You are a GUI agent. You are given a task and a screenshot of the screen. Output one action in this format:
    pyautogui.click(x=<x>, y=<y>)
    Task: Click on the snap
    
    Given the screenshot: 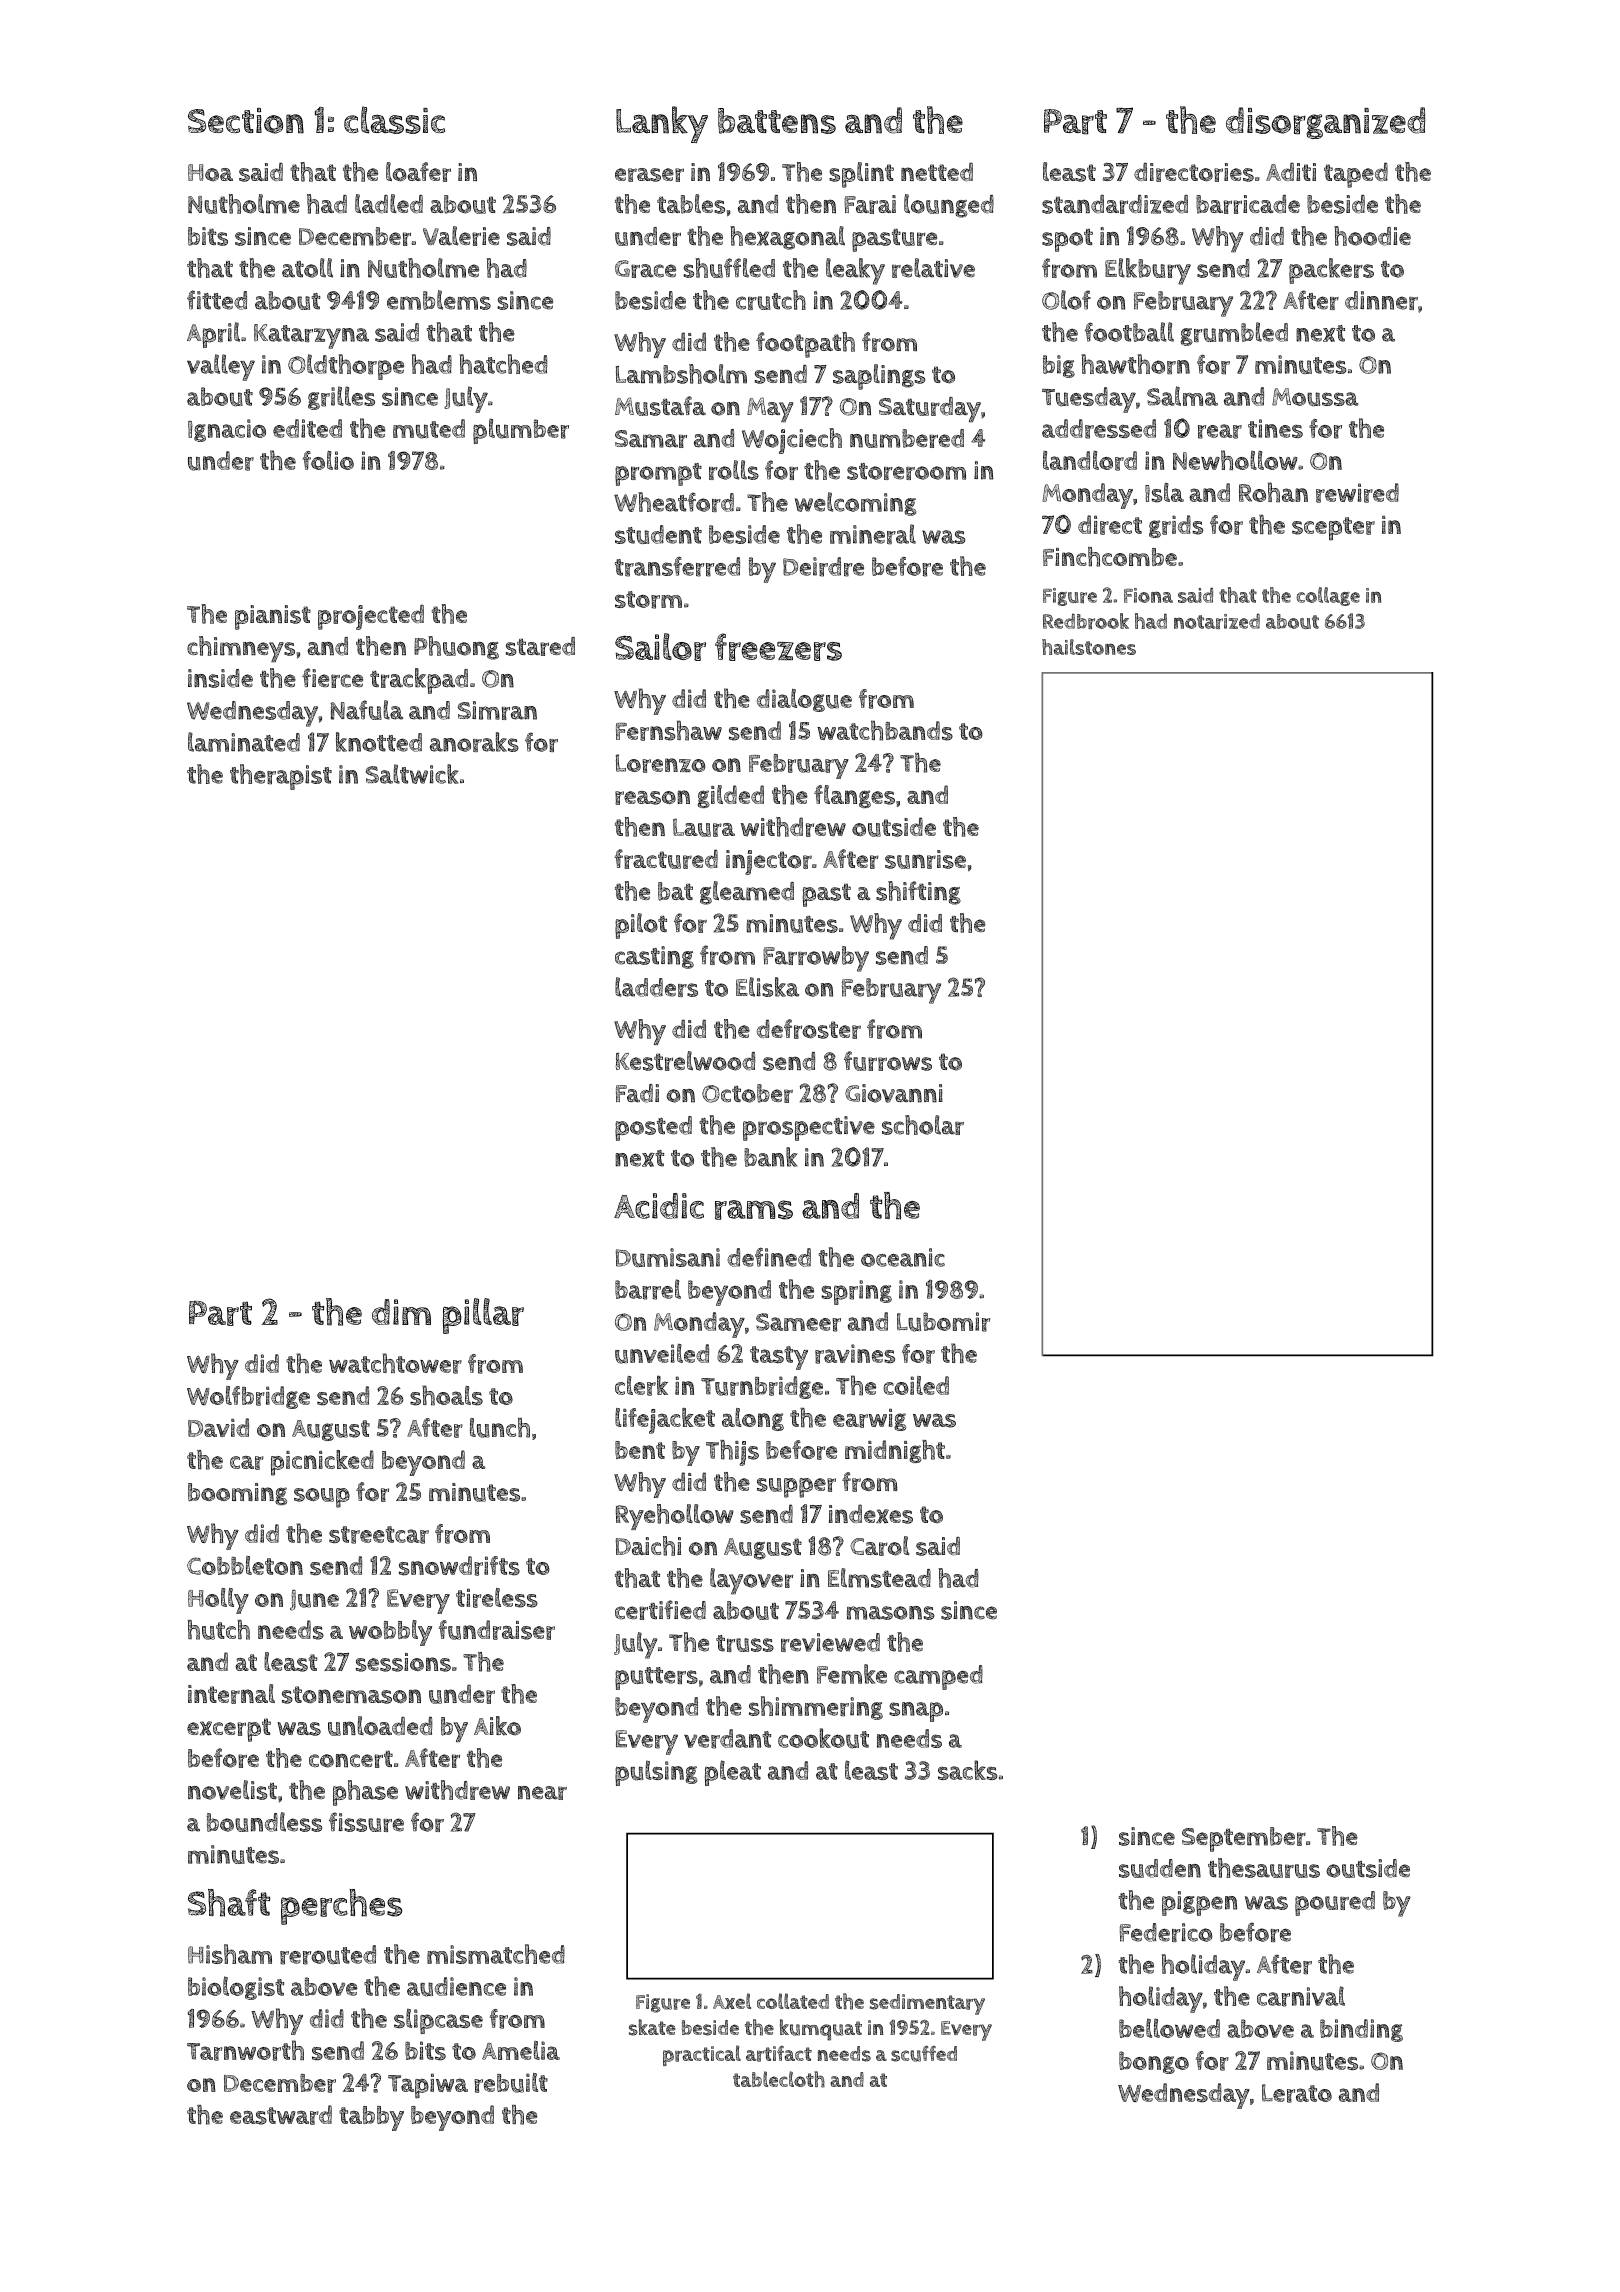 What is the action you would take?
    pyautogui.click(x=916, y=1712)
